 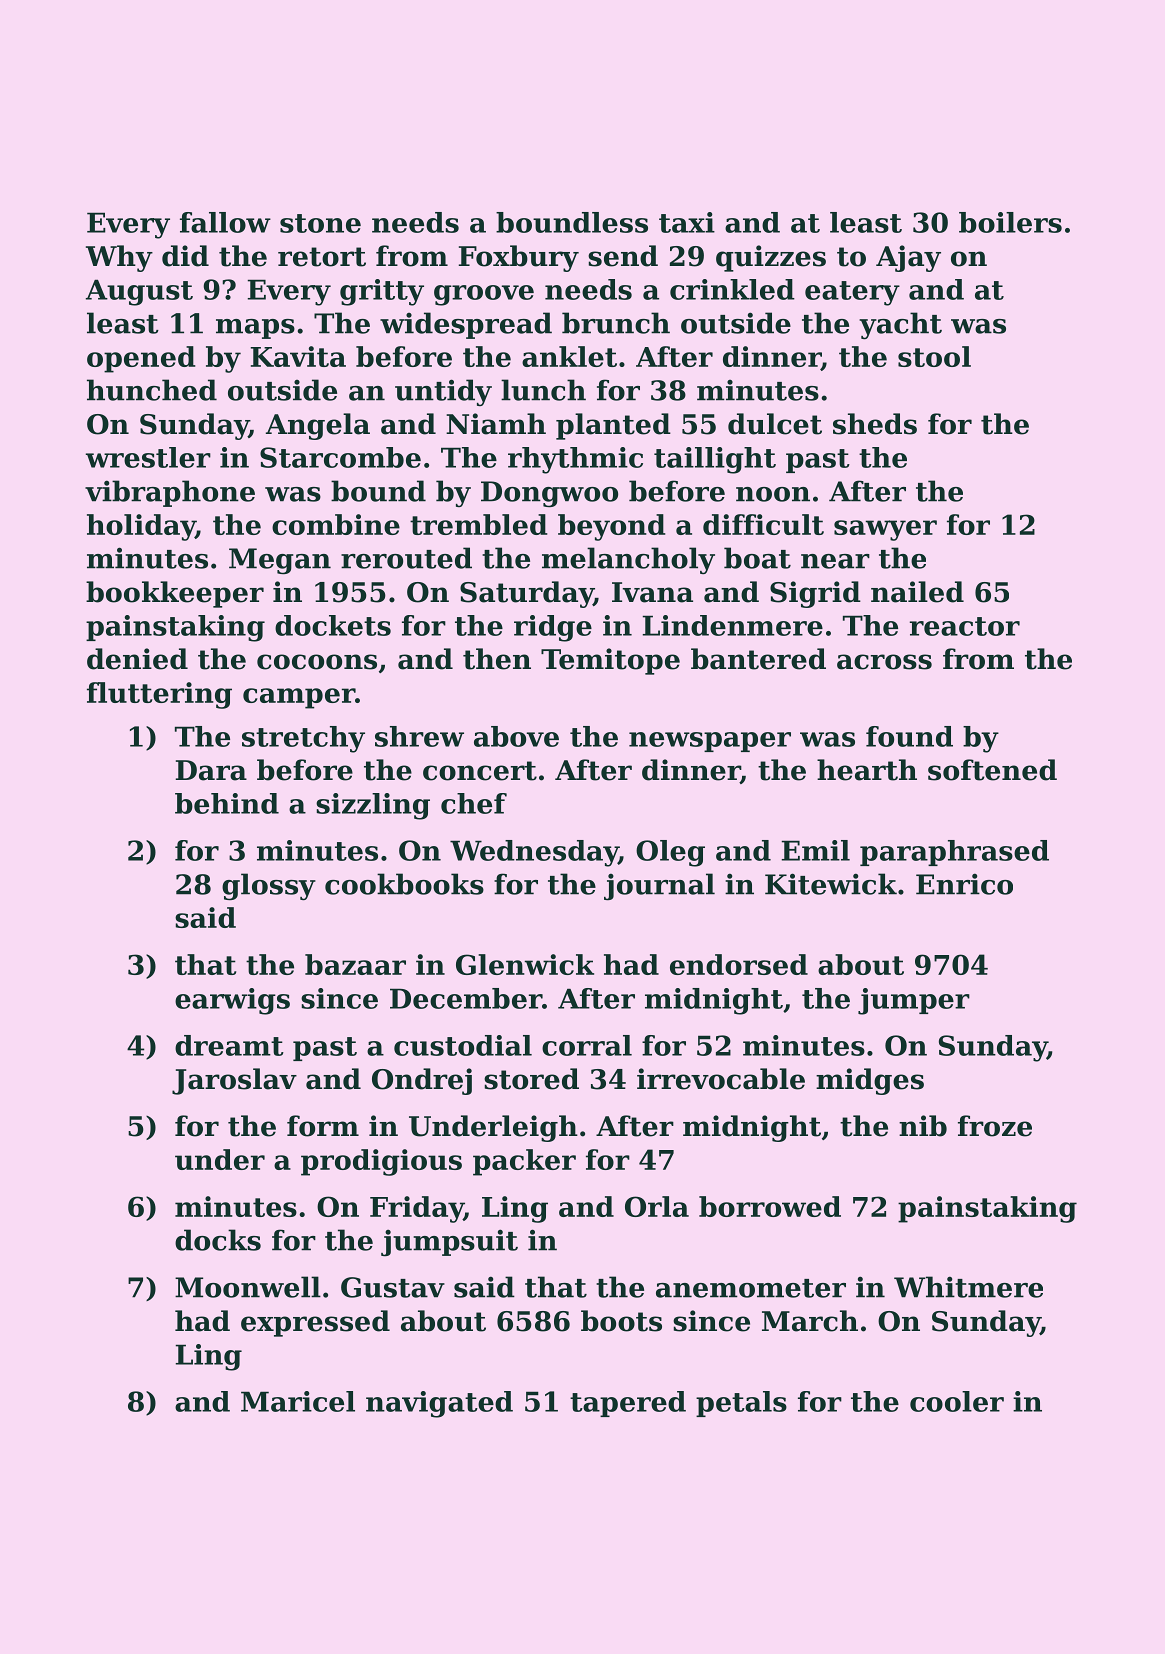 I want to click on crinkled, so click(x=732, y=289).
